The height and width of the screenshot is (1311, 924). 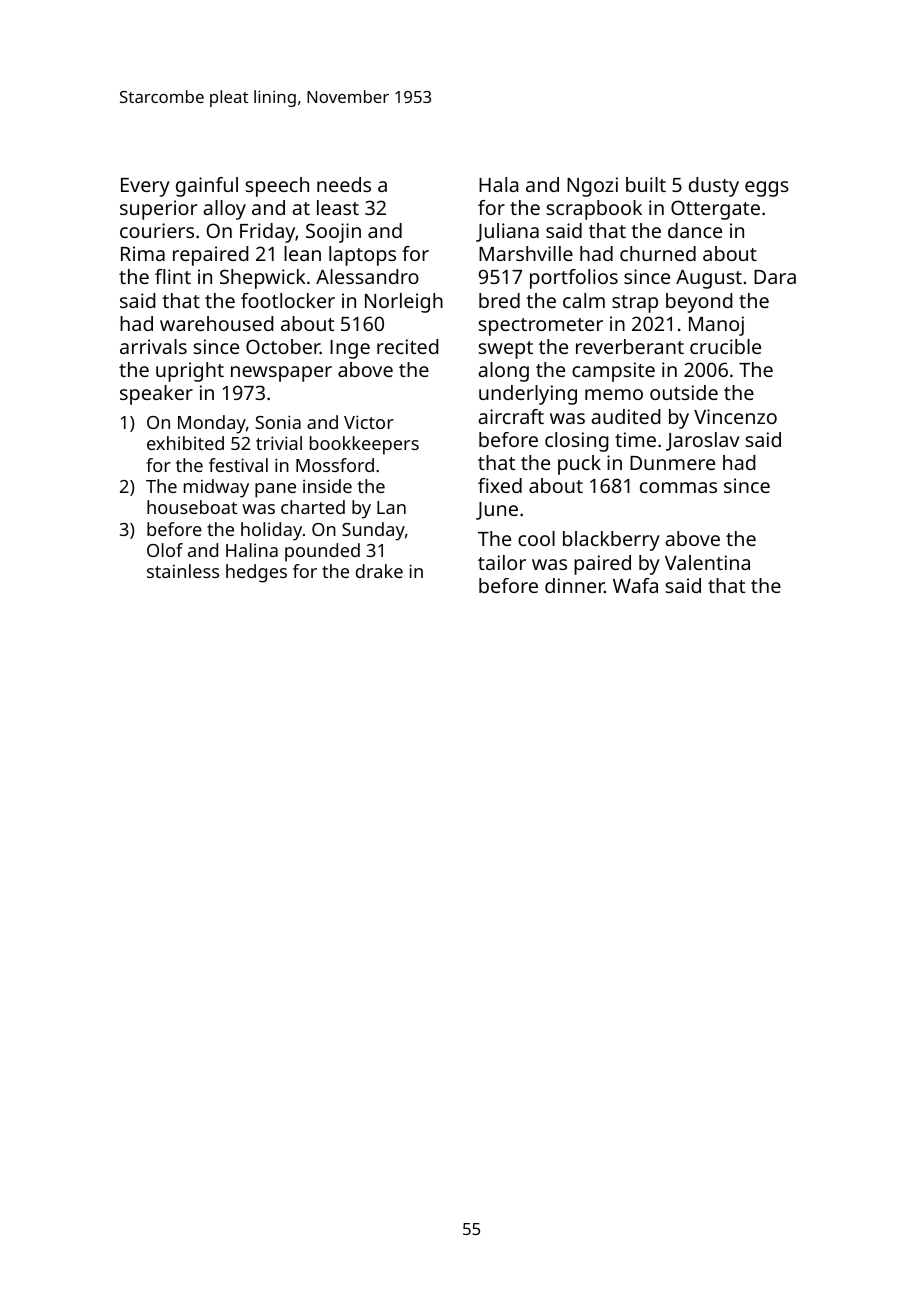 I want to click on commas, so click(x=678, y=487).
